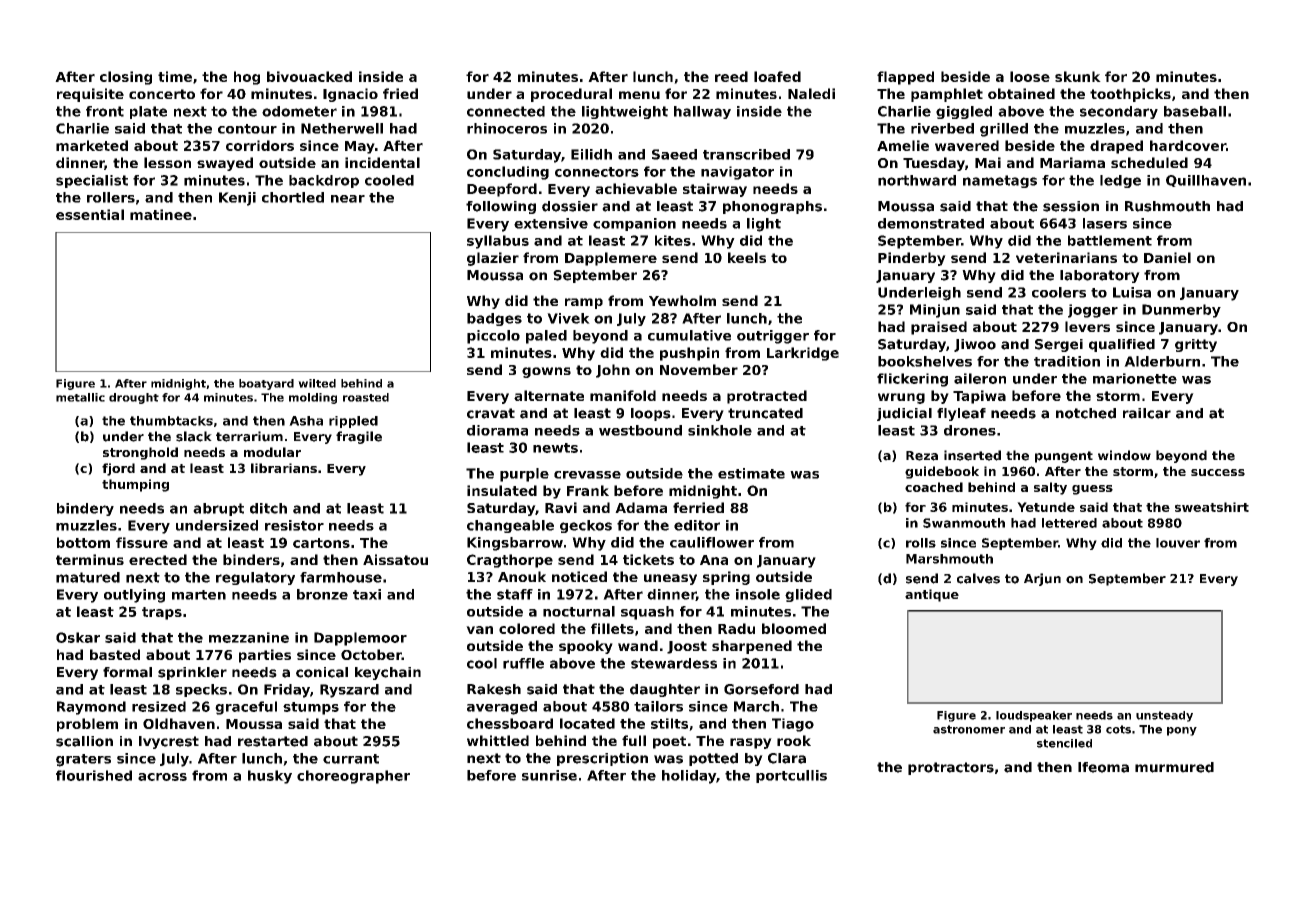 The image size is (1308, 924). I want to click on sunrise, so click(549, 775).
